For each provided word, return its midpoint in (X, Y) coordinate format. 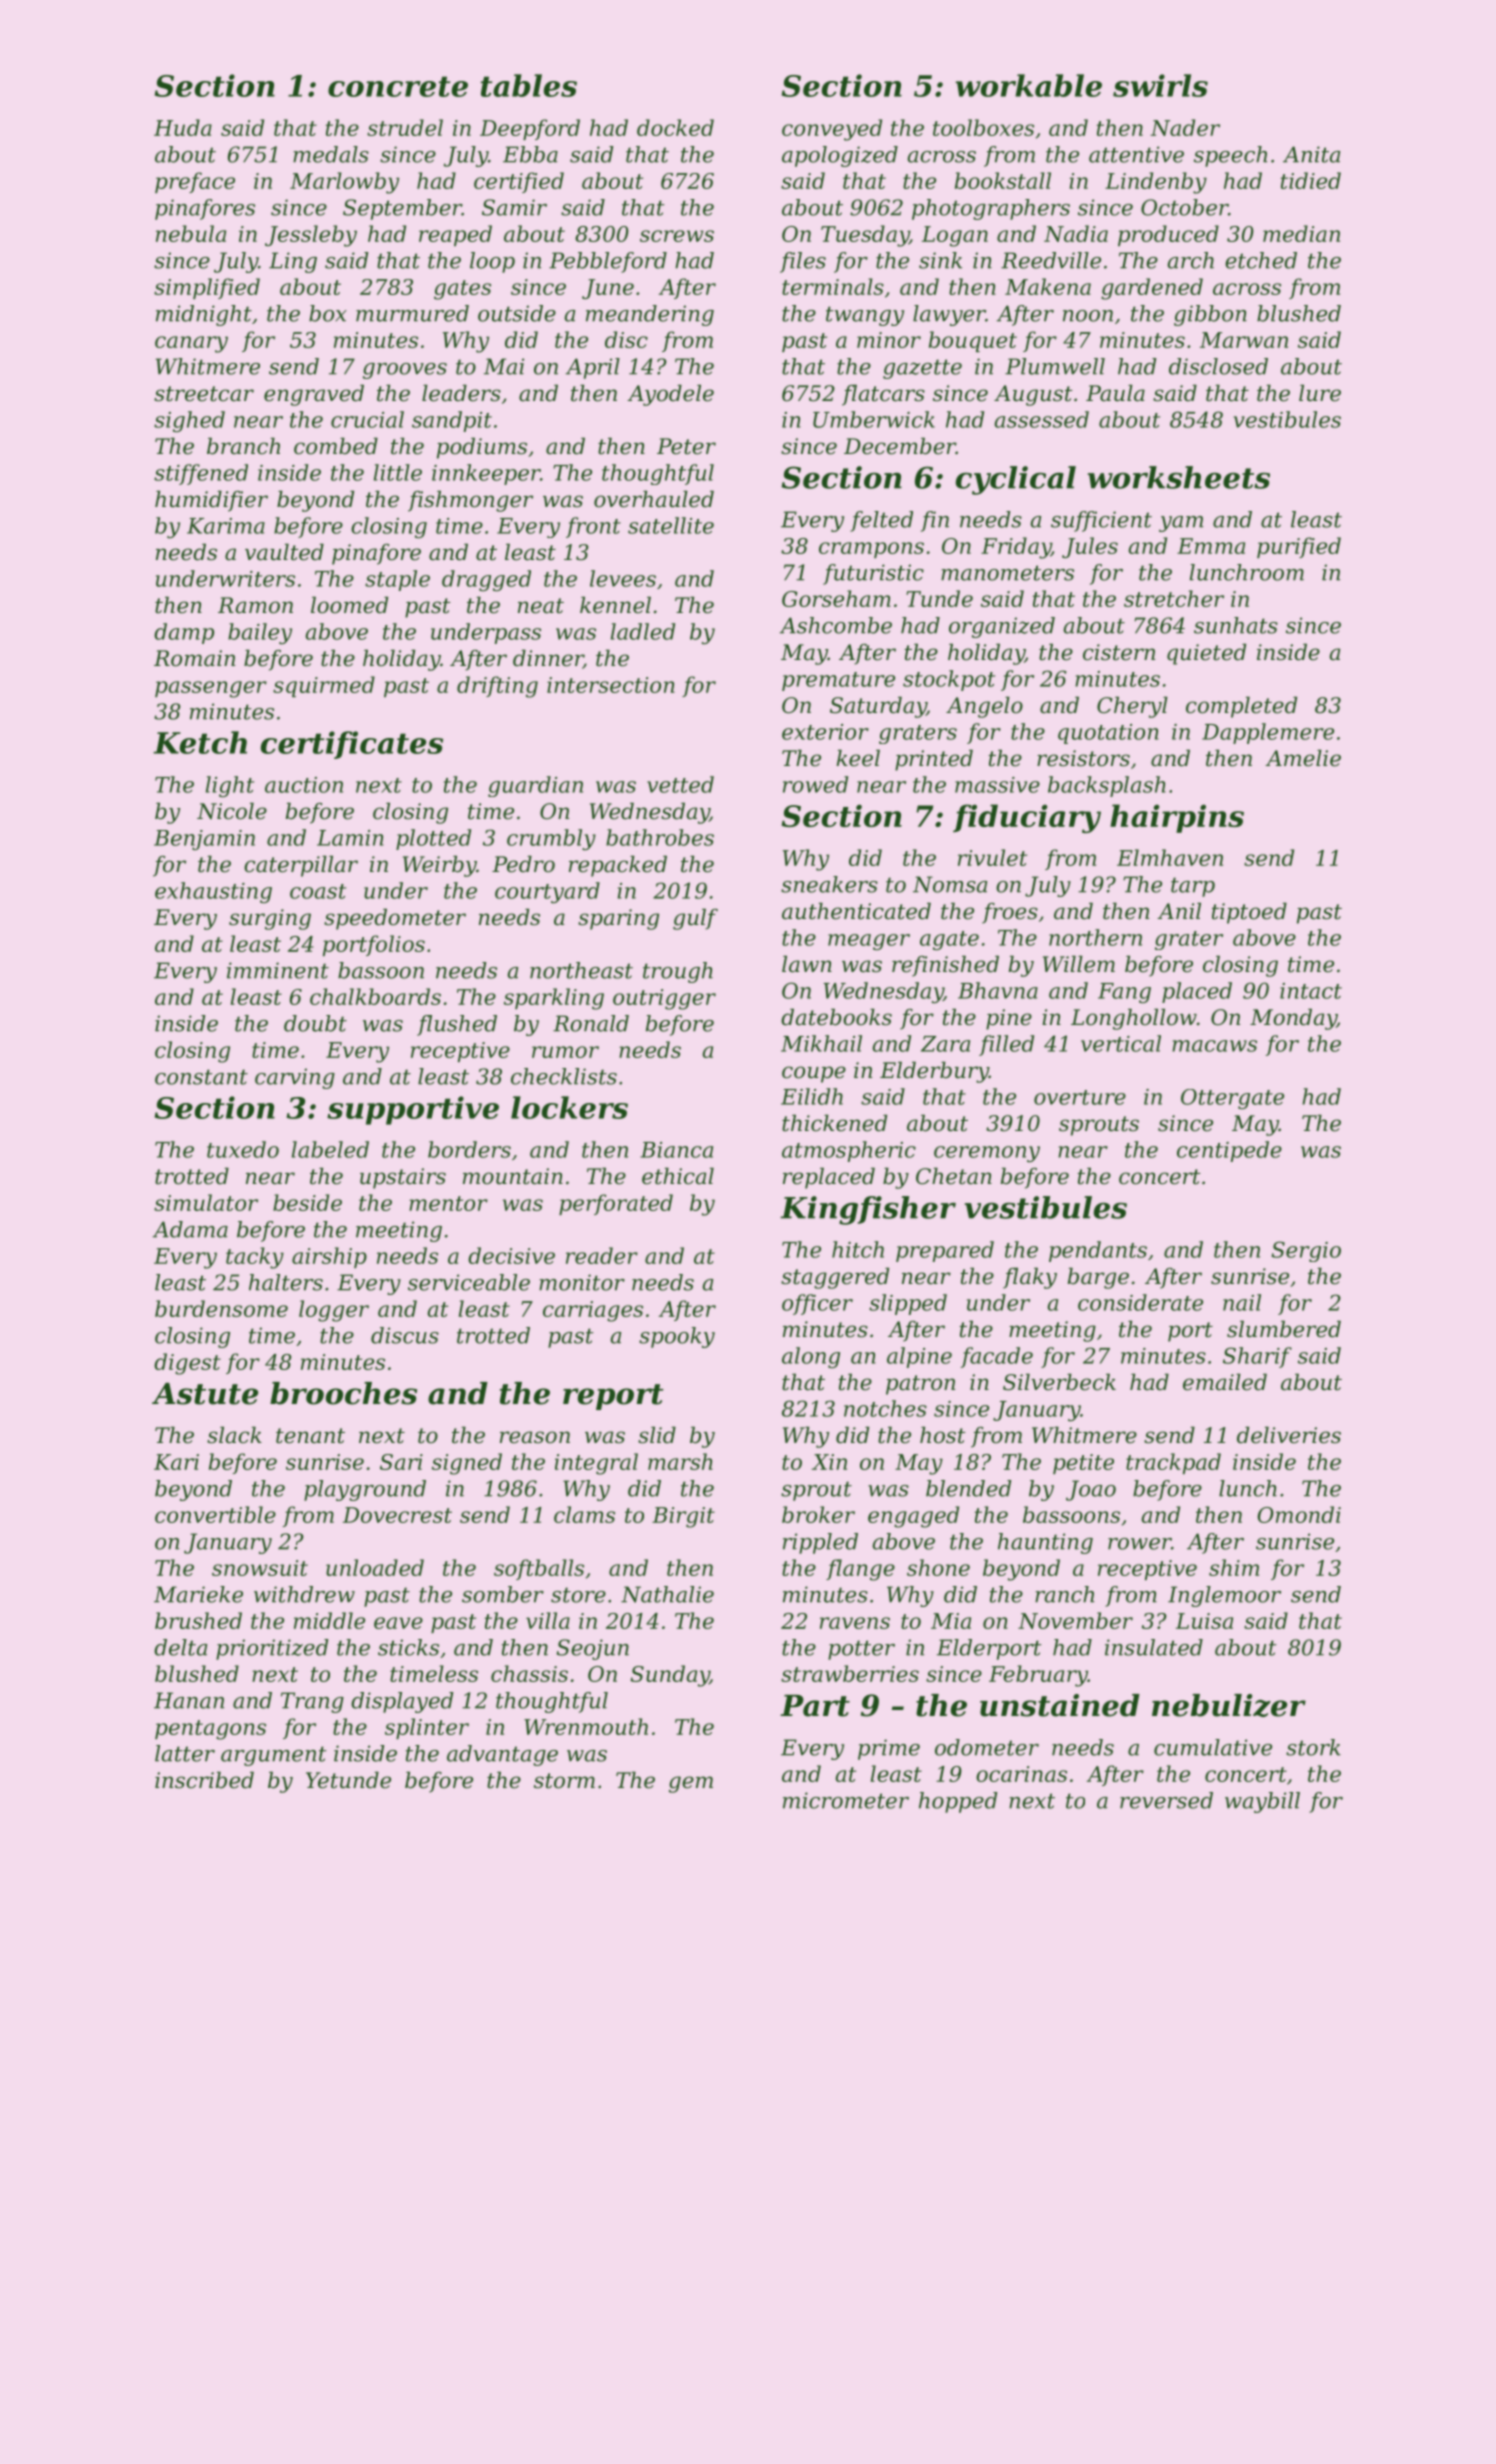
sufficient (1101, 521)
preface (195, 182)
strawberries (850, 1673)
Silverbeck (1059, 1382)
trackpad (1173, 1463)
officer (817, 1304)
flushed (457, 1025)
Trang (312, 1702)
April (593, 368)
